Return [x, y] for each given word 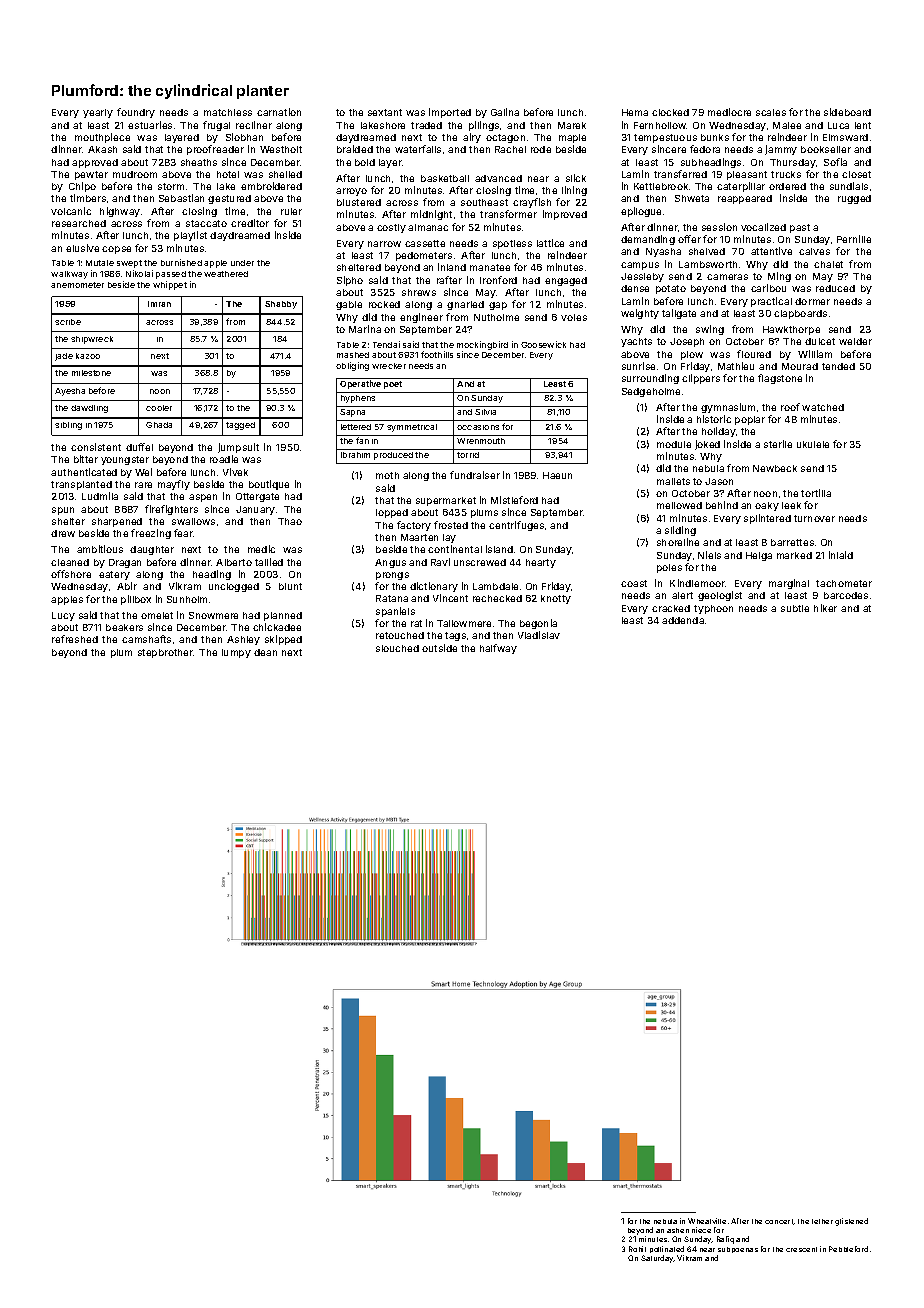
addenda [683, 620]
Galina [505, 112]
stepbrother [166, 653]
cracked [671, 608]
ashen [678, 1230]
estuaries [150, 125]
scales [771, 112]
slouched [397, 648]
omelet [157, 615]
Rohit [637, 1249]
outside [439, 648]
